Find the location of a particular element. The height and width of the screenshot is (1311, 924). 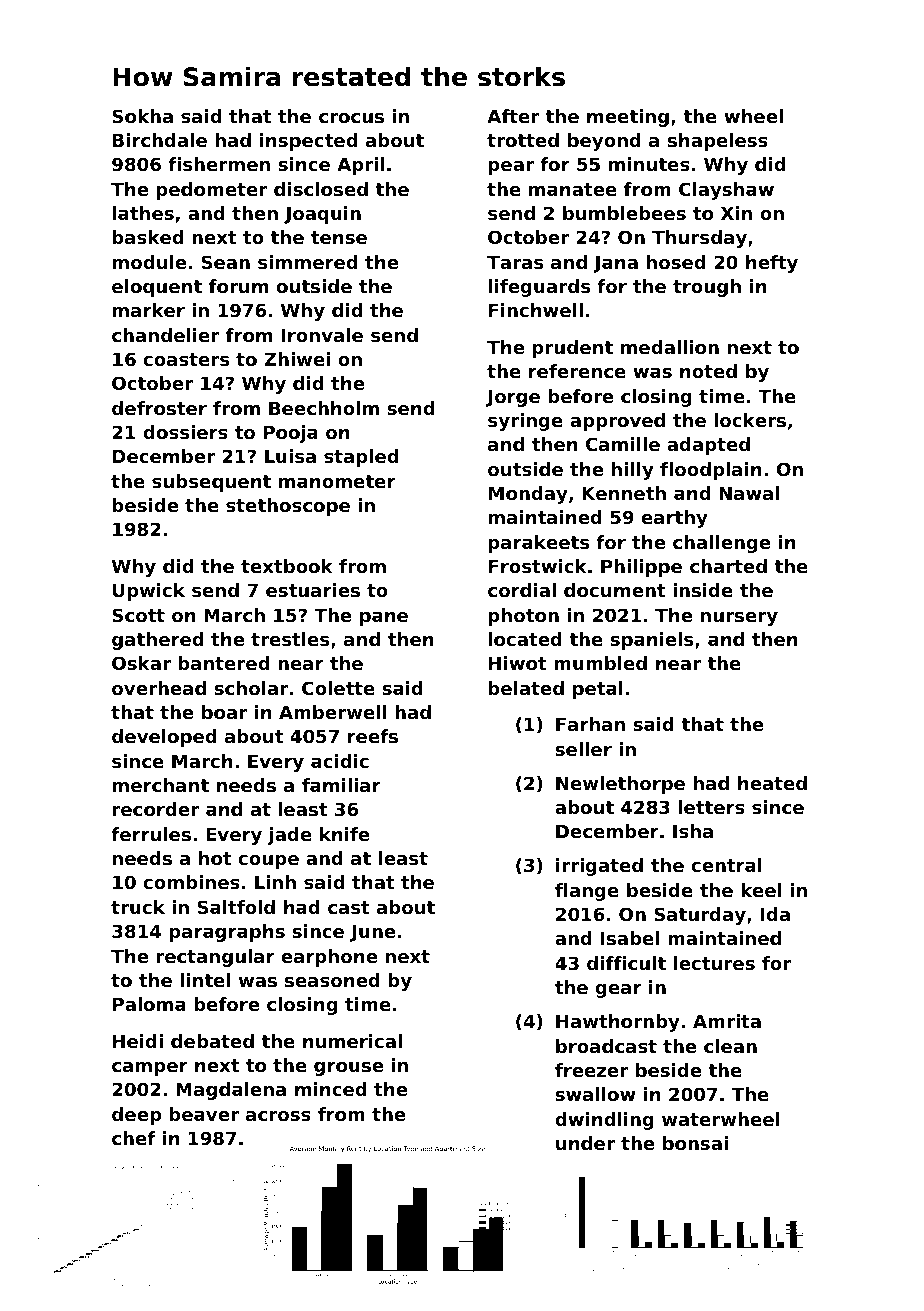

reefs is located at coordinates (373, 736).
